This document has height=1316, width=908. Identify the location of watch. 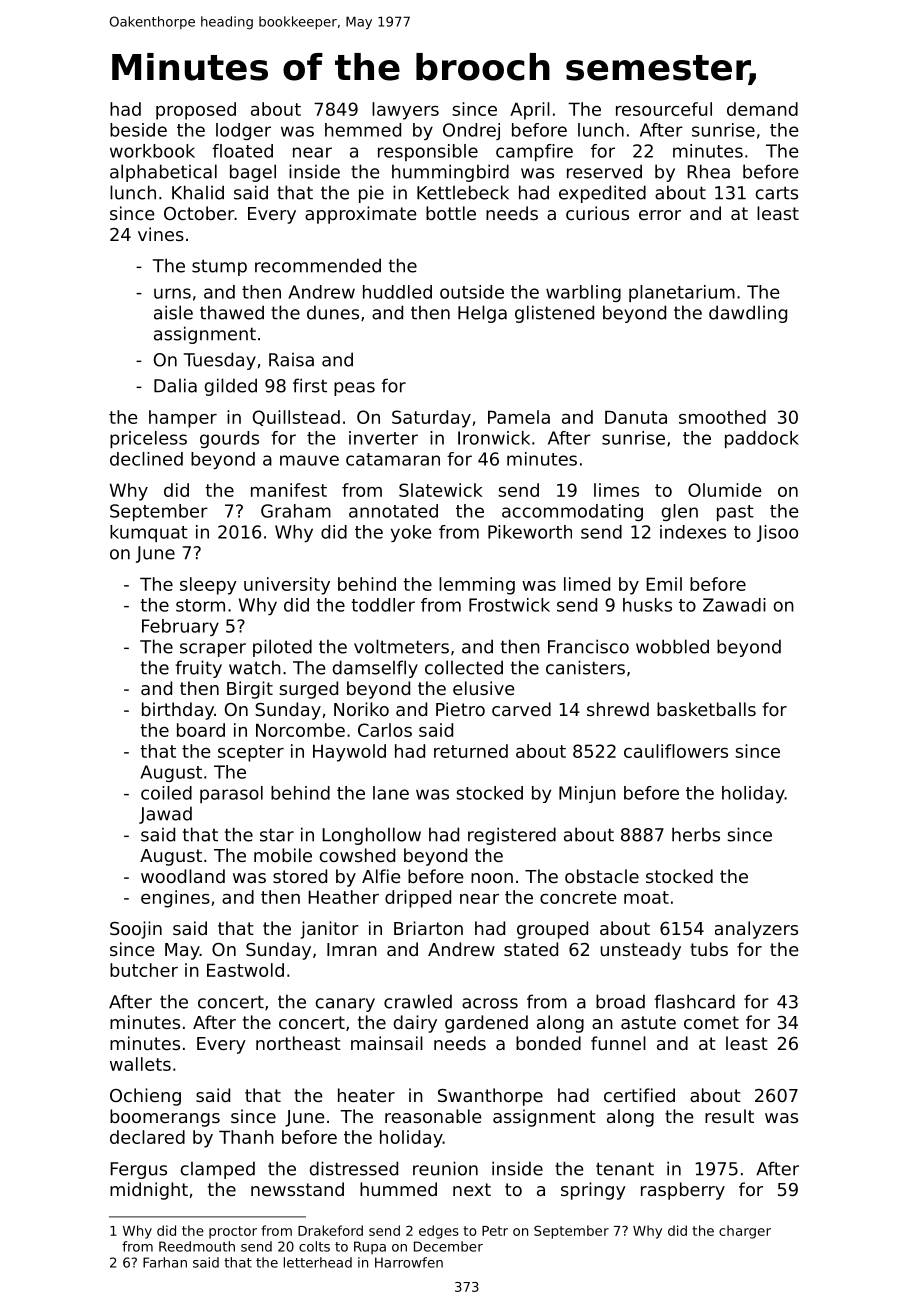
(255, 667).
